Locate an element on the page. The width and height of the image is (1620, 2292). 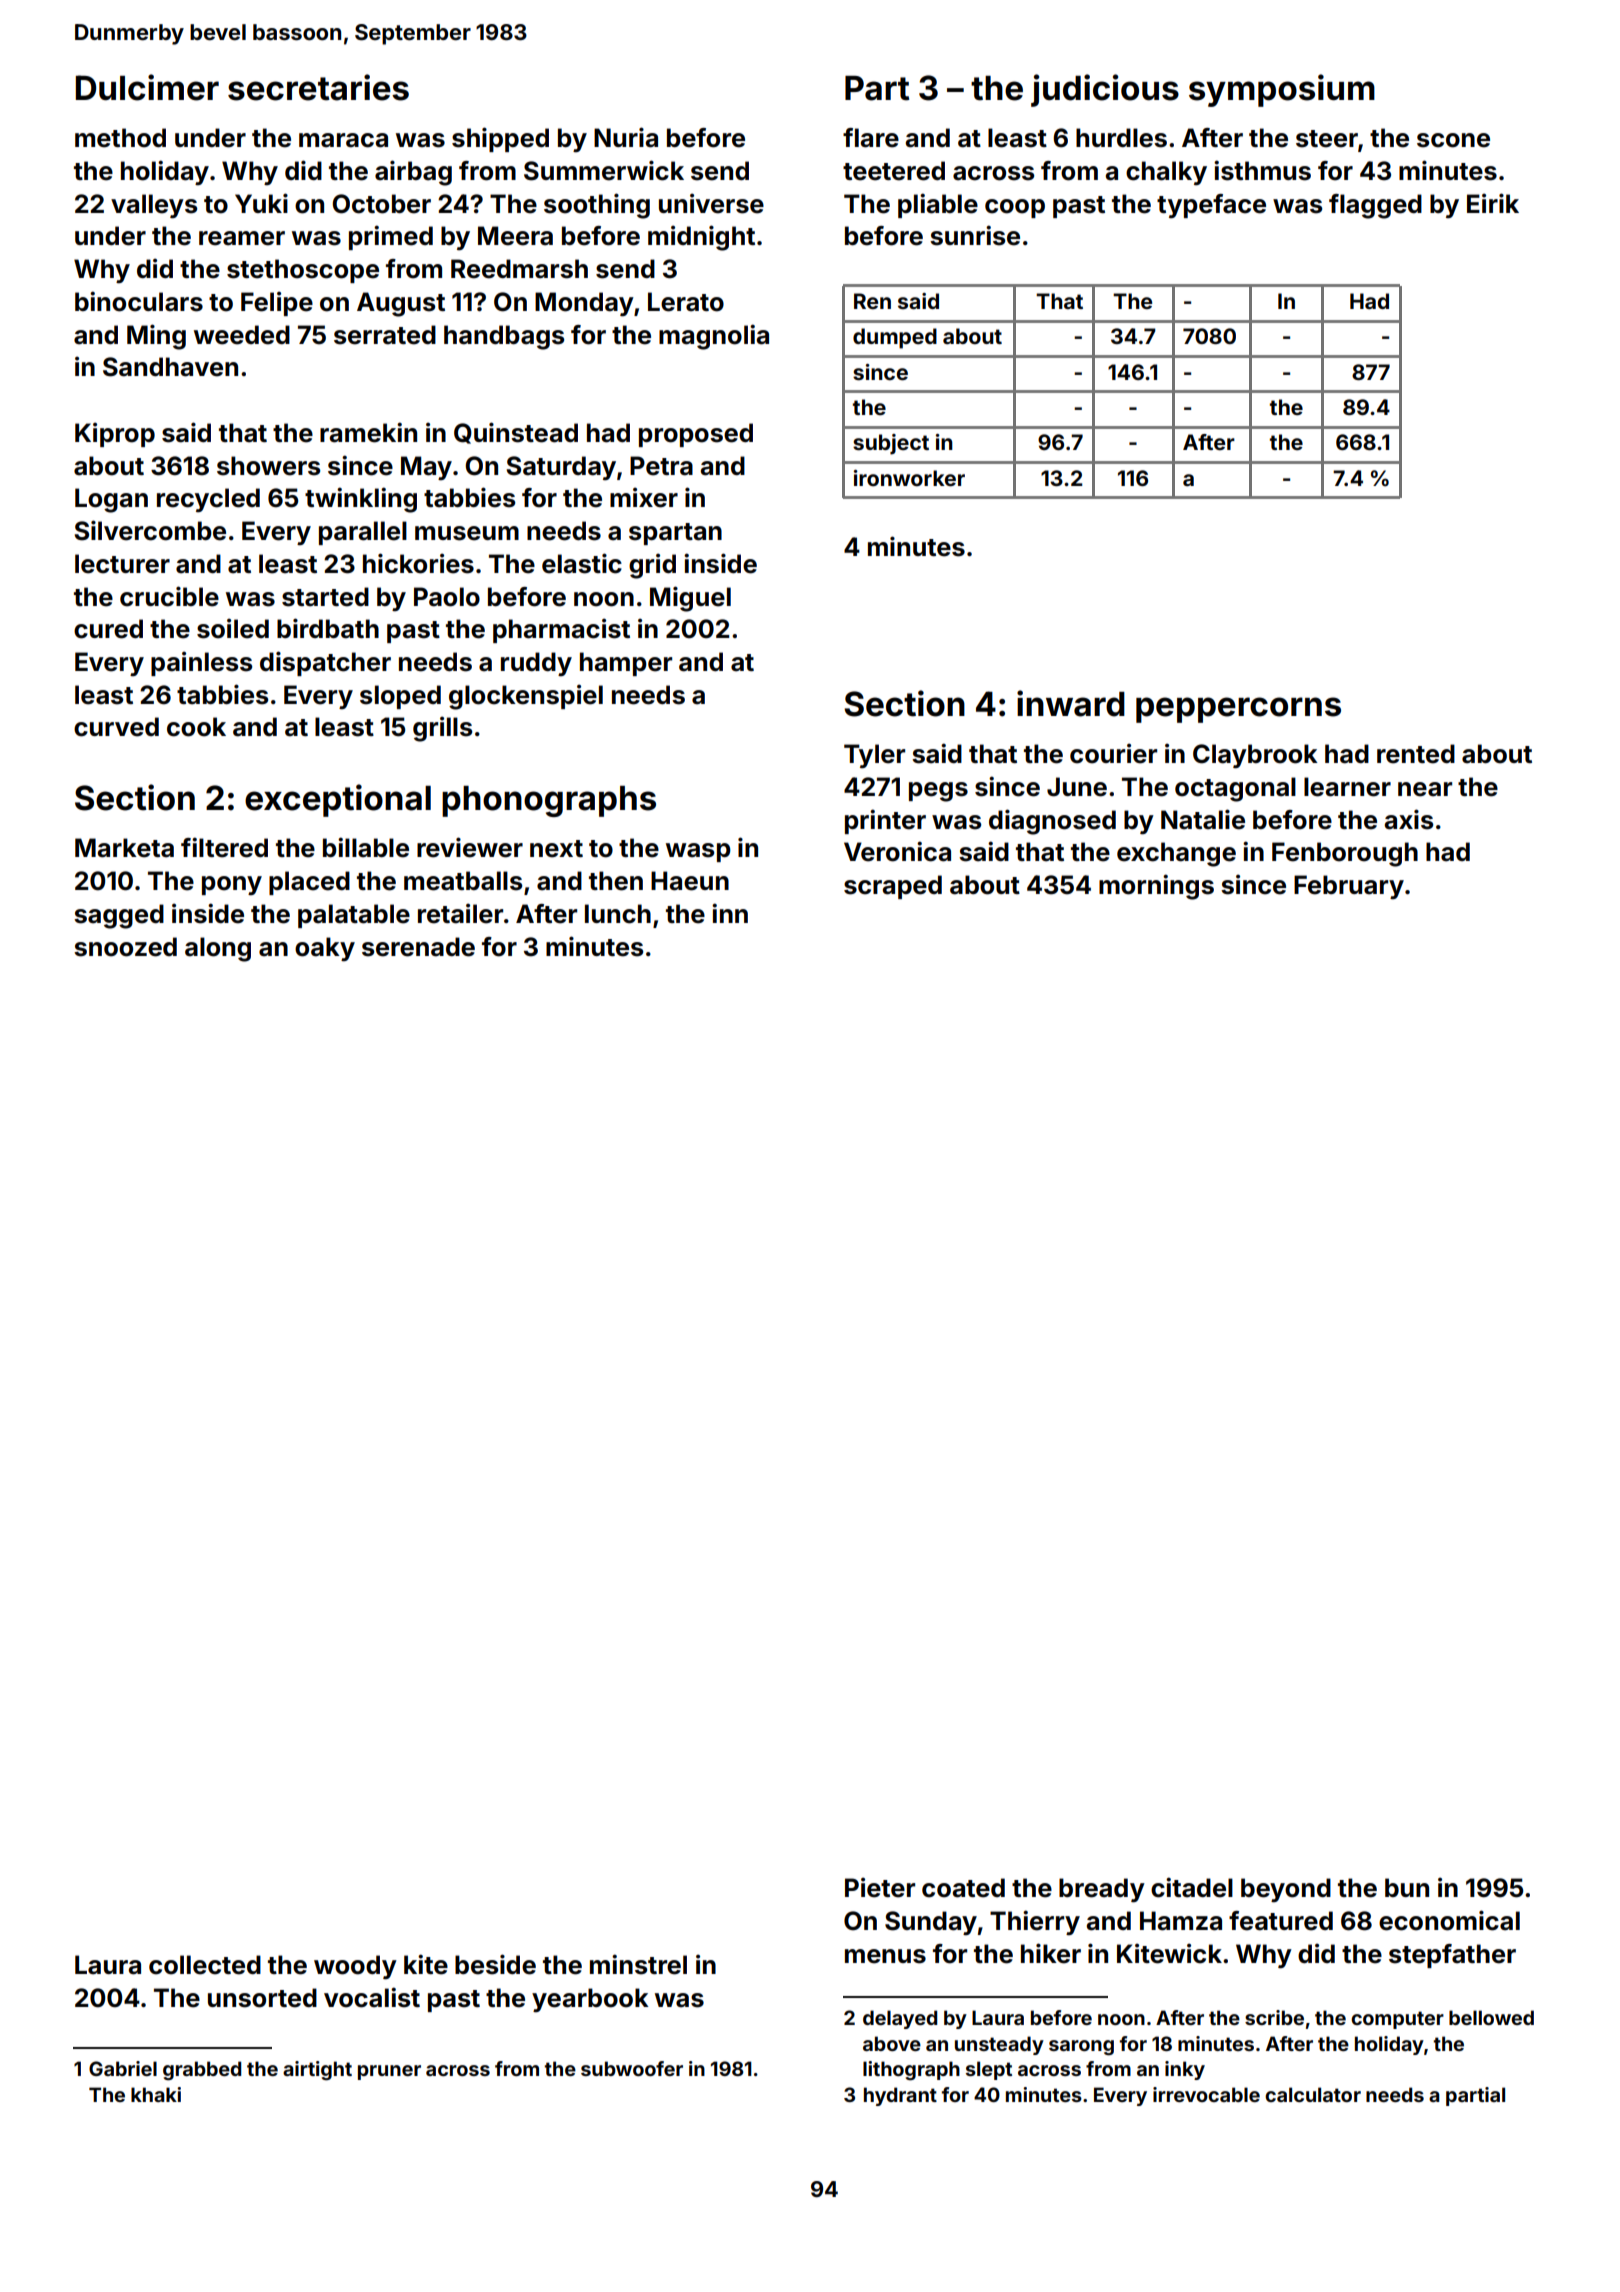
hydrant is located at coordinates (900, 2096).
